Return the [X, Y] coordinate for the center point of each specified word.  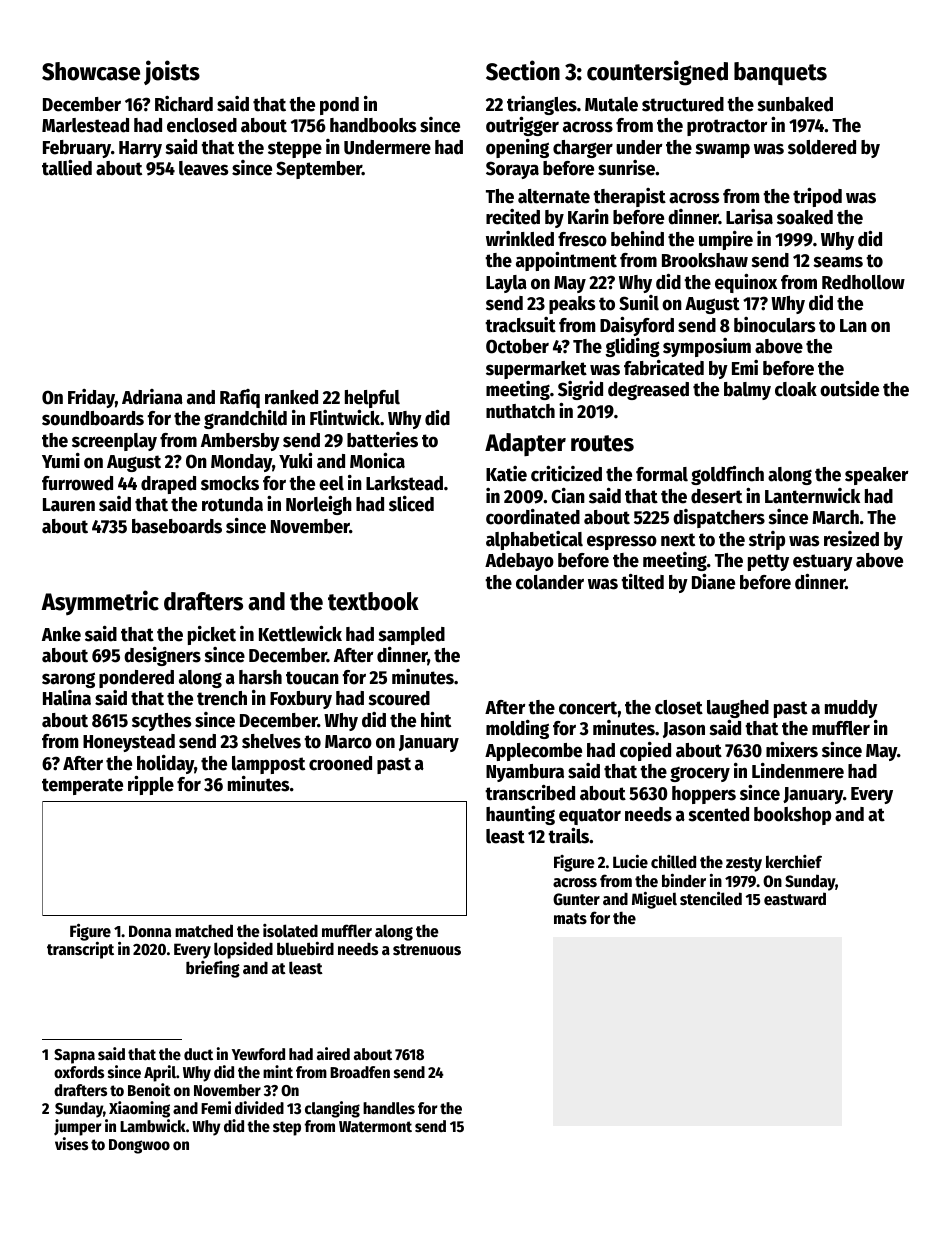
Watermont [375, 1127]
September [319, 170]
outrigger [522, 126]
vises [71, 1144]
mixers [792, 750]
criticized [566, 474]
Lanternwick [812, 496]
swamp [722, 150]
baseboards [177, 526]
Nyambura [525, 773]
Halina [67, 698]
